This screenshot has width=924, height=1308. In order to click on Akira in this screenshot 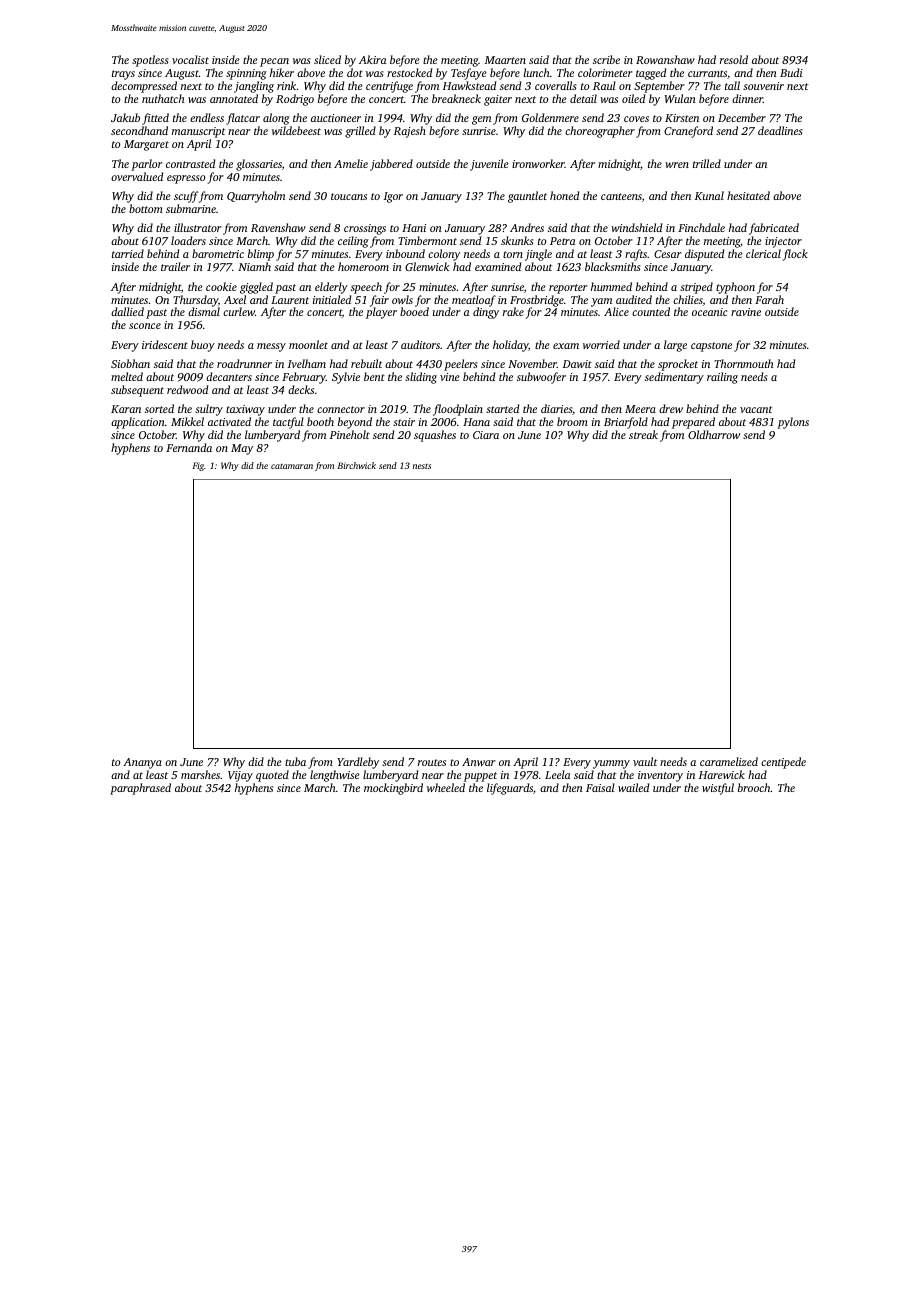, I will do `click(372, 59)`.
